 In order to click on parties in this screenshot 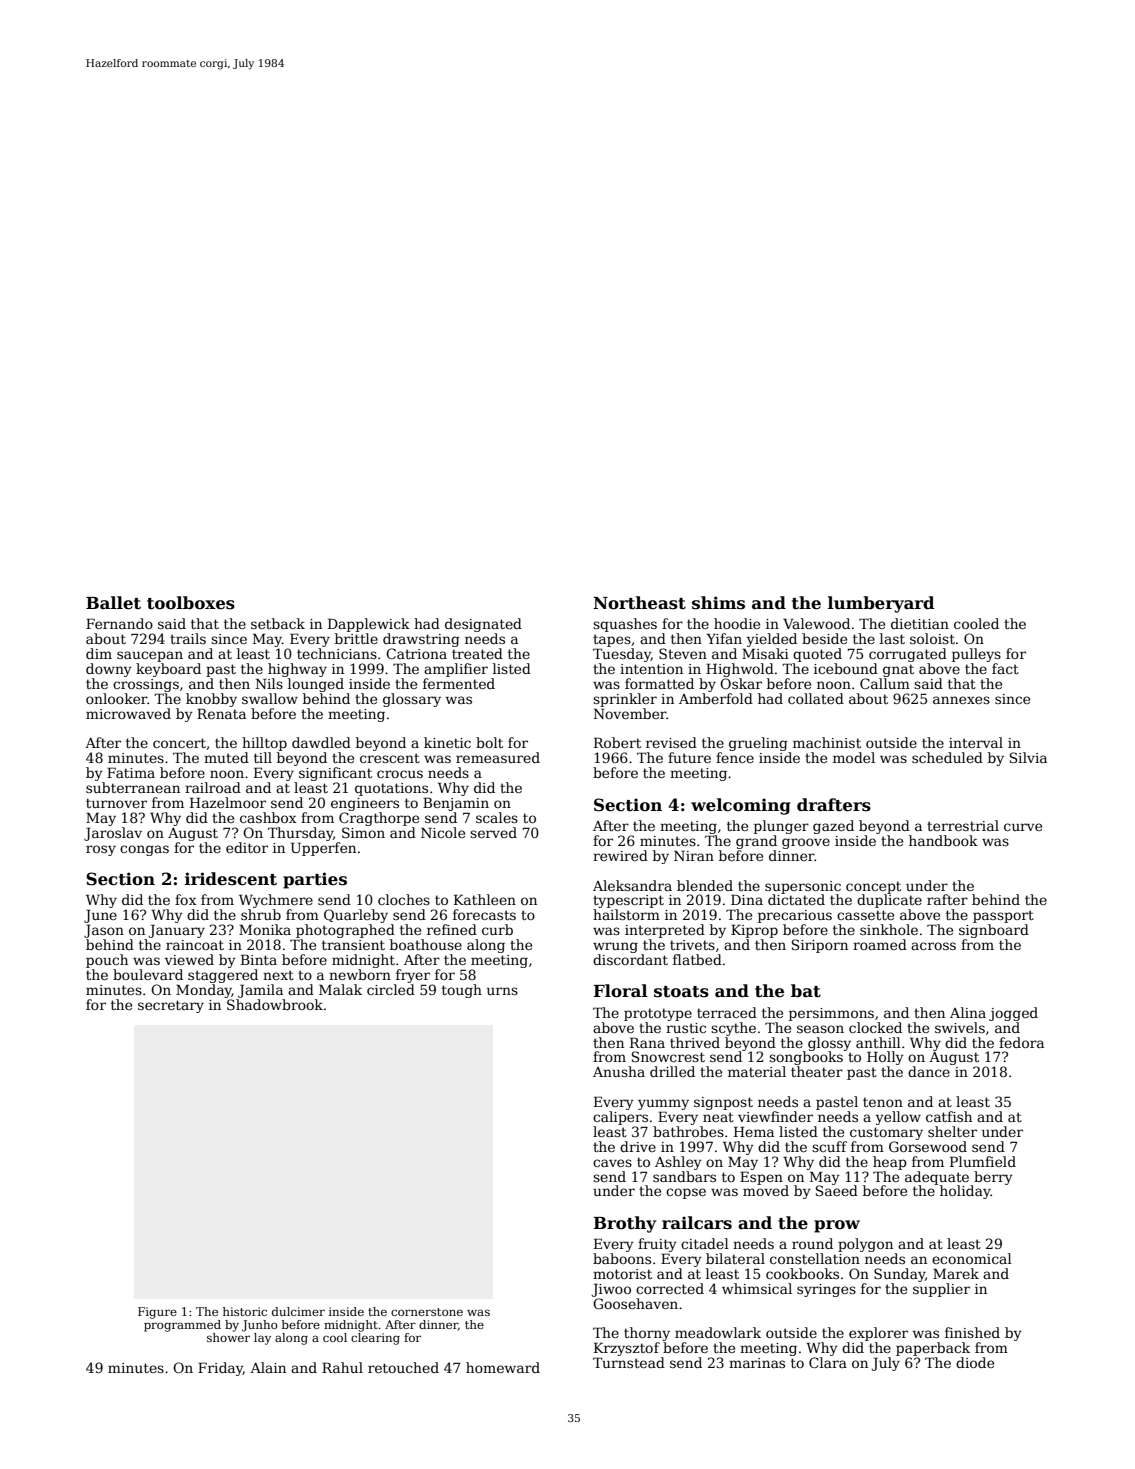, I will do `click(315, 880)`.
